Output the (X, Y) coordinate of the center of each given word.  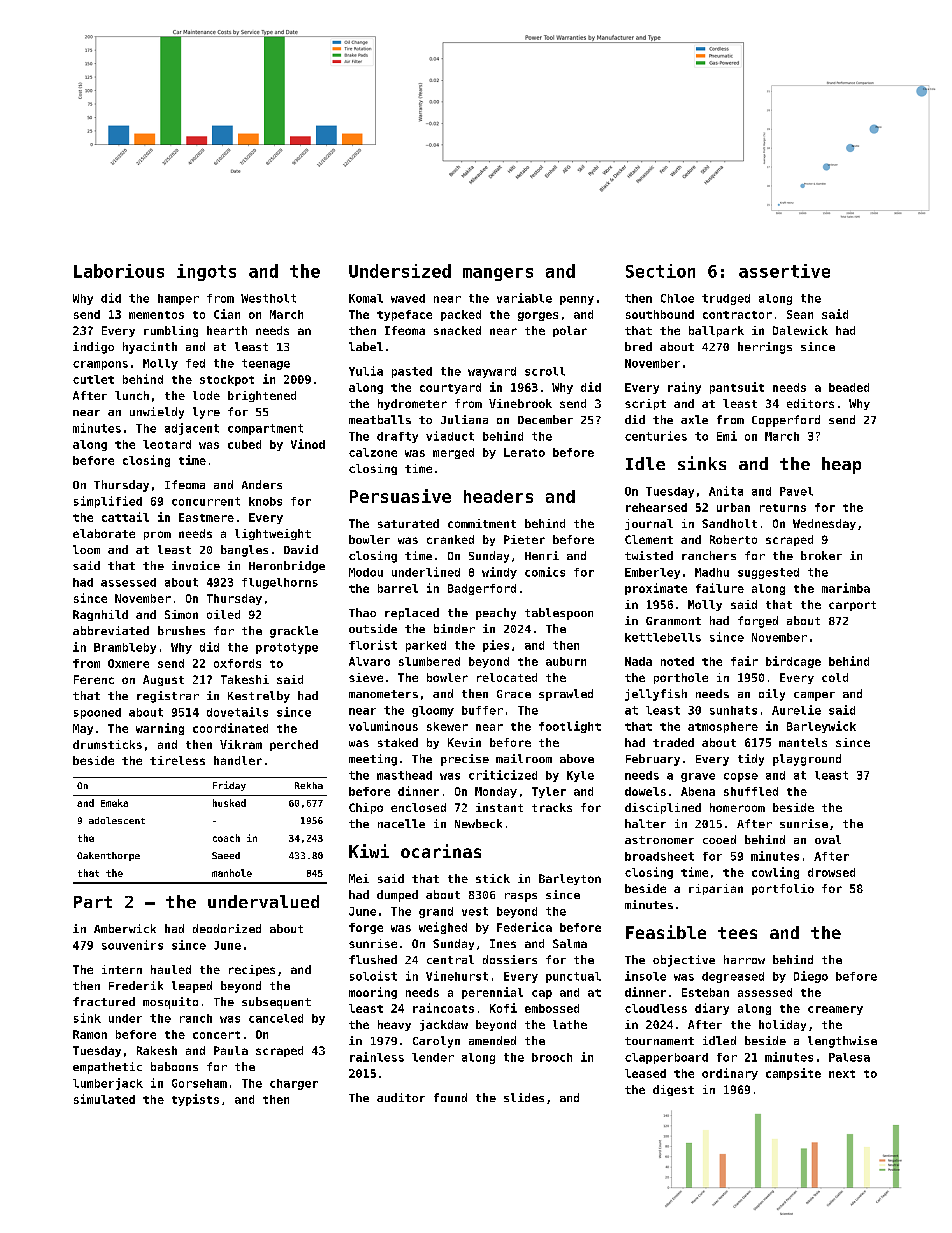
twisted (649, 555)
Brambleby (125, 648)
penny (577, 300)
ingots (206, 272)
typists (195, 1100)
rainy (684, 388)
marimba (846, 588)
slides (524, 1097)
